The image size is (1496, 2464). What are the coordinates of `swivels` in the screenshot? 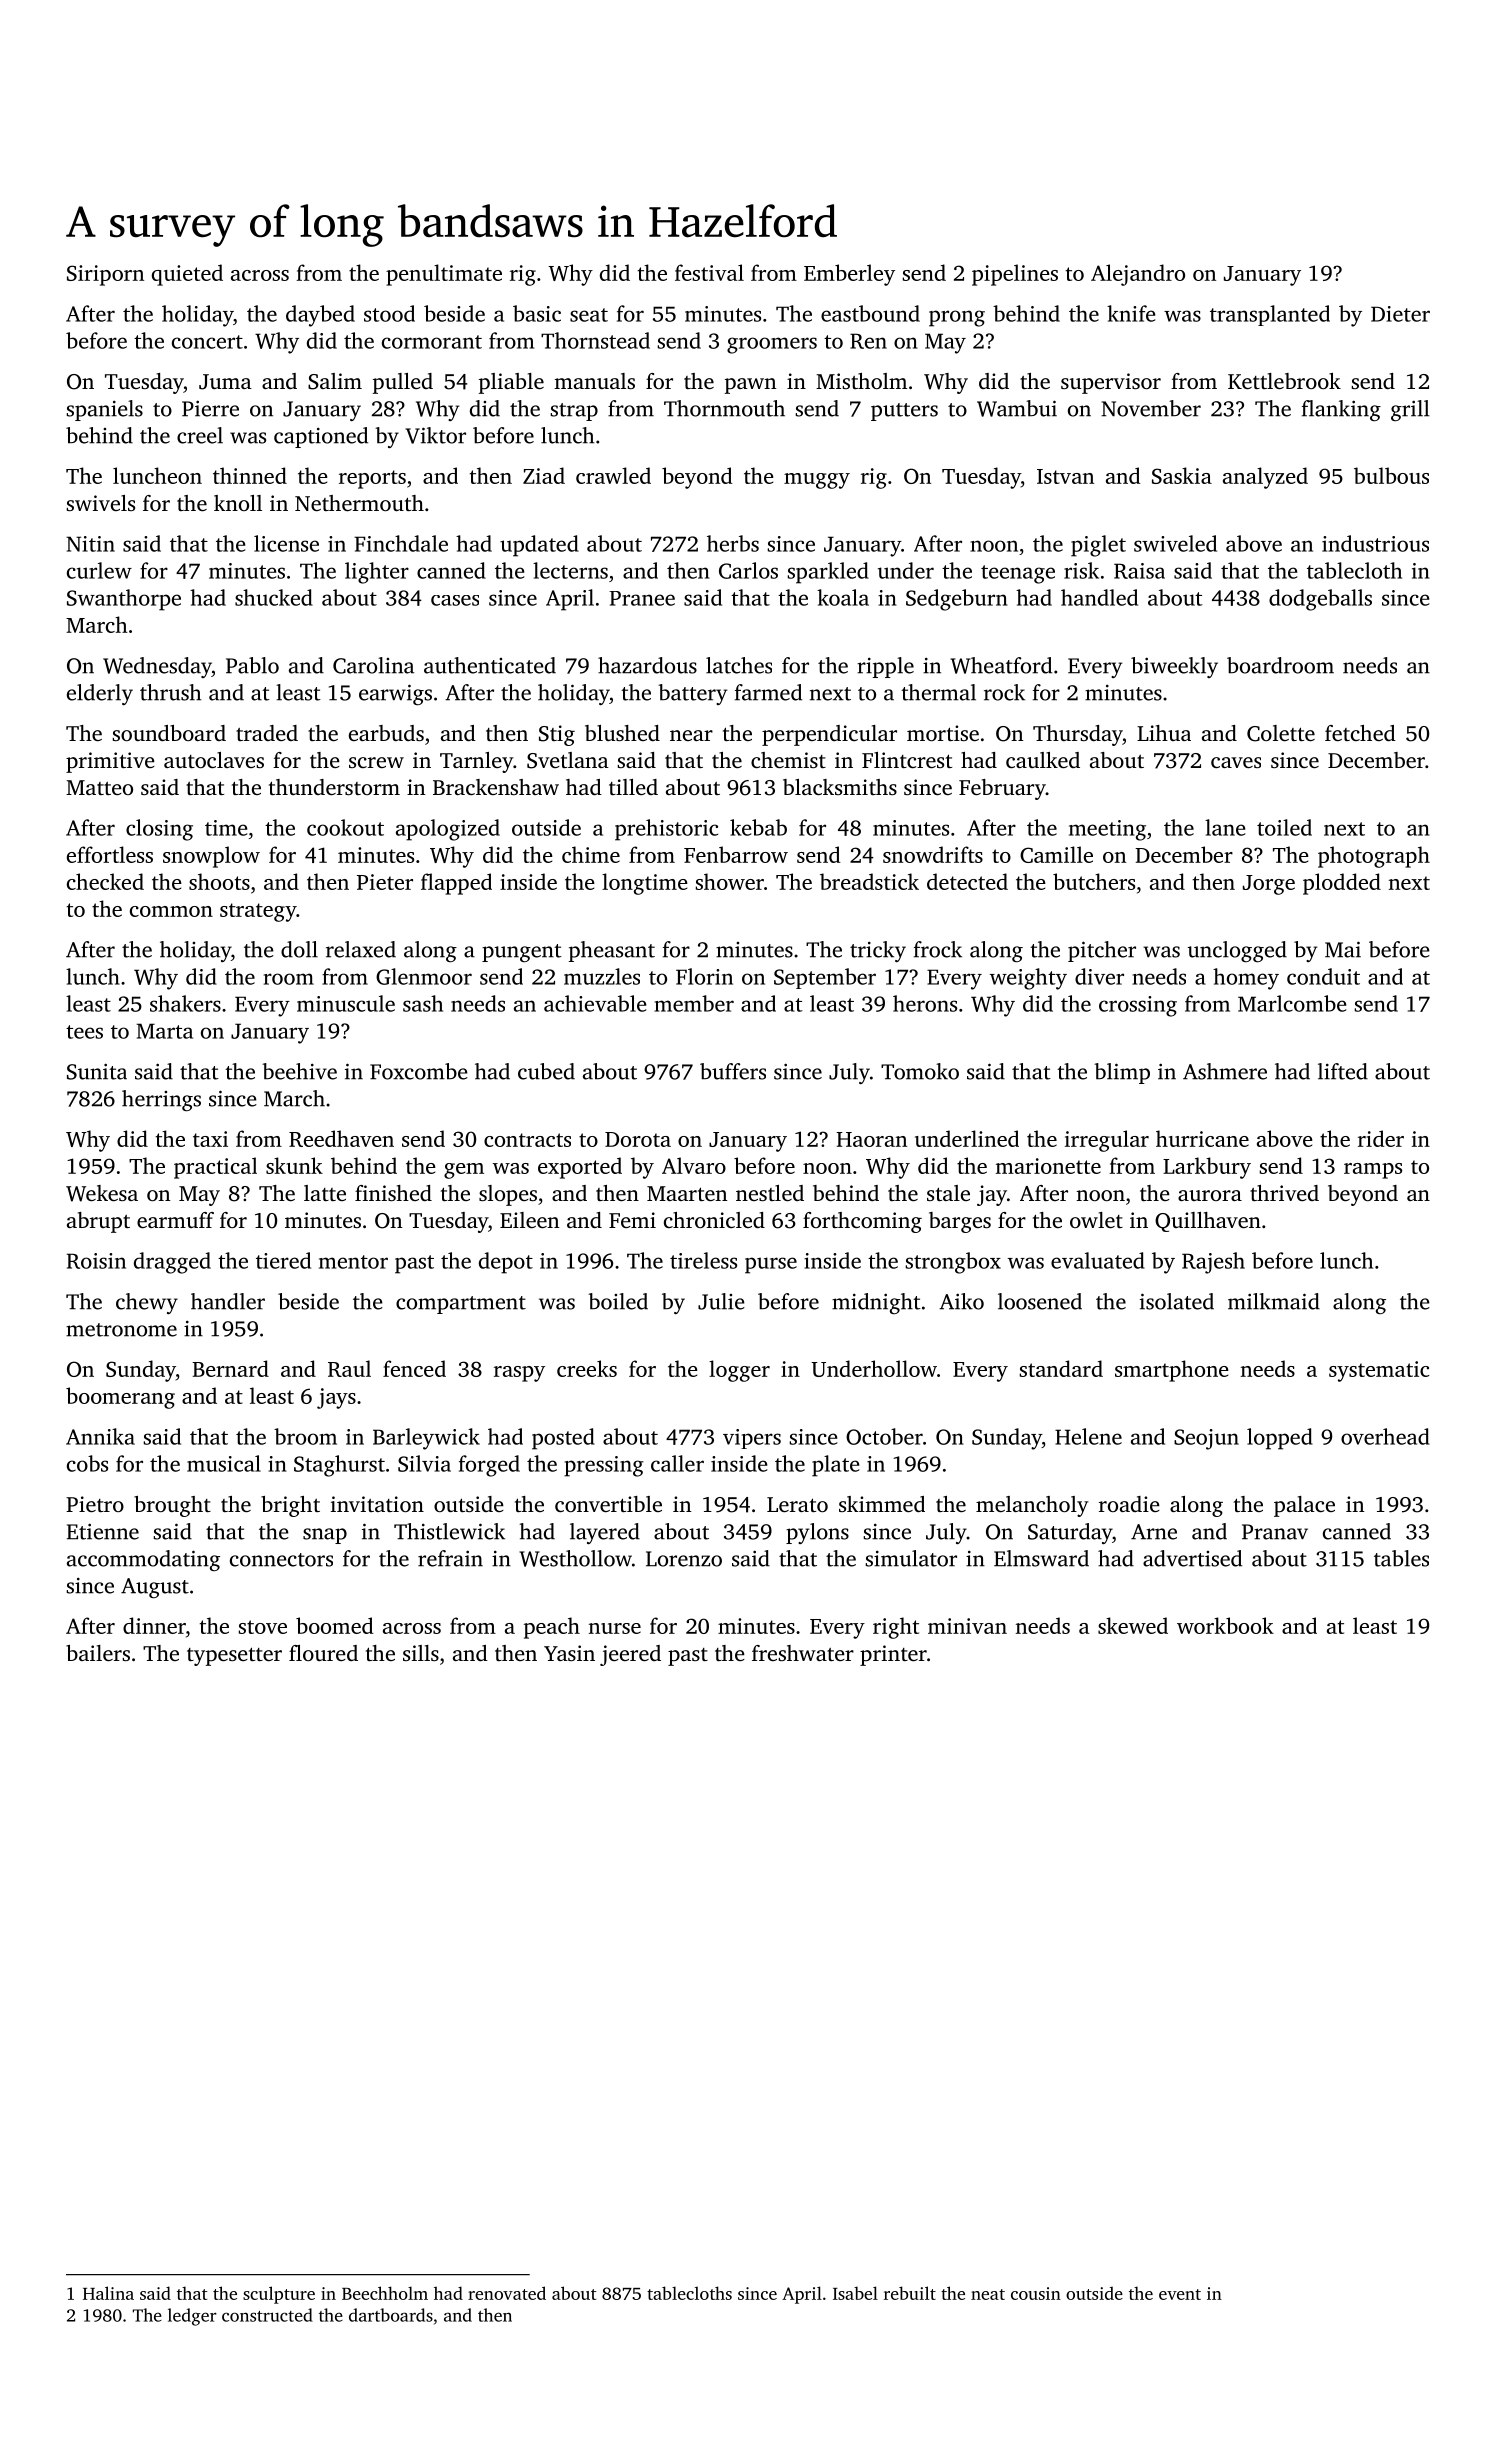 It's located at (100, 503).
